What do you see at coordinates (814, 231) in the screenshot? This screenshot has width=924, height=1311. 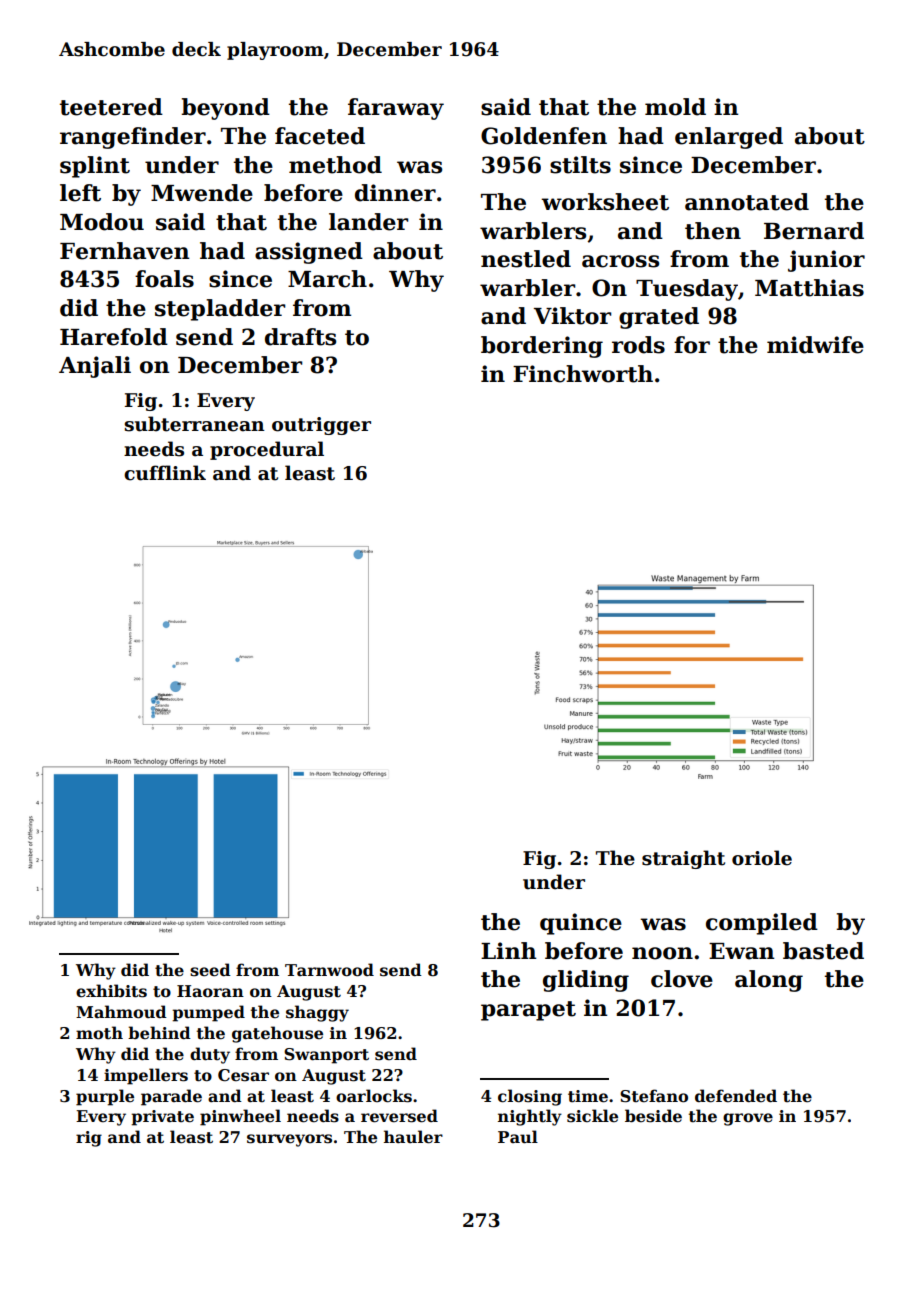 I see `Bernard` at bounding box center [814, 231].
